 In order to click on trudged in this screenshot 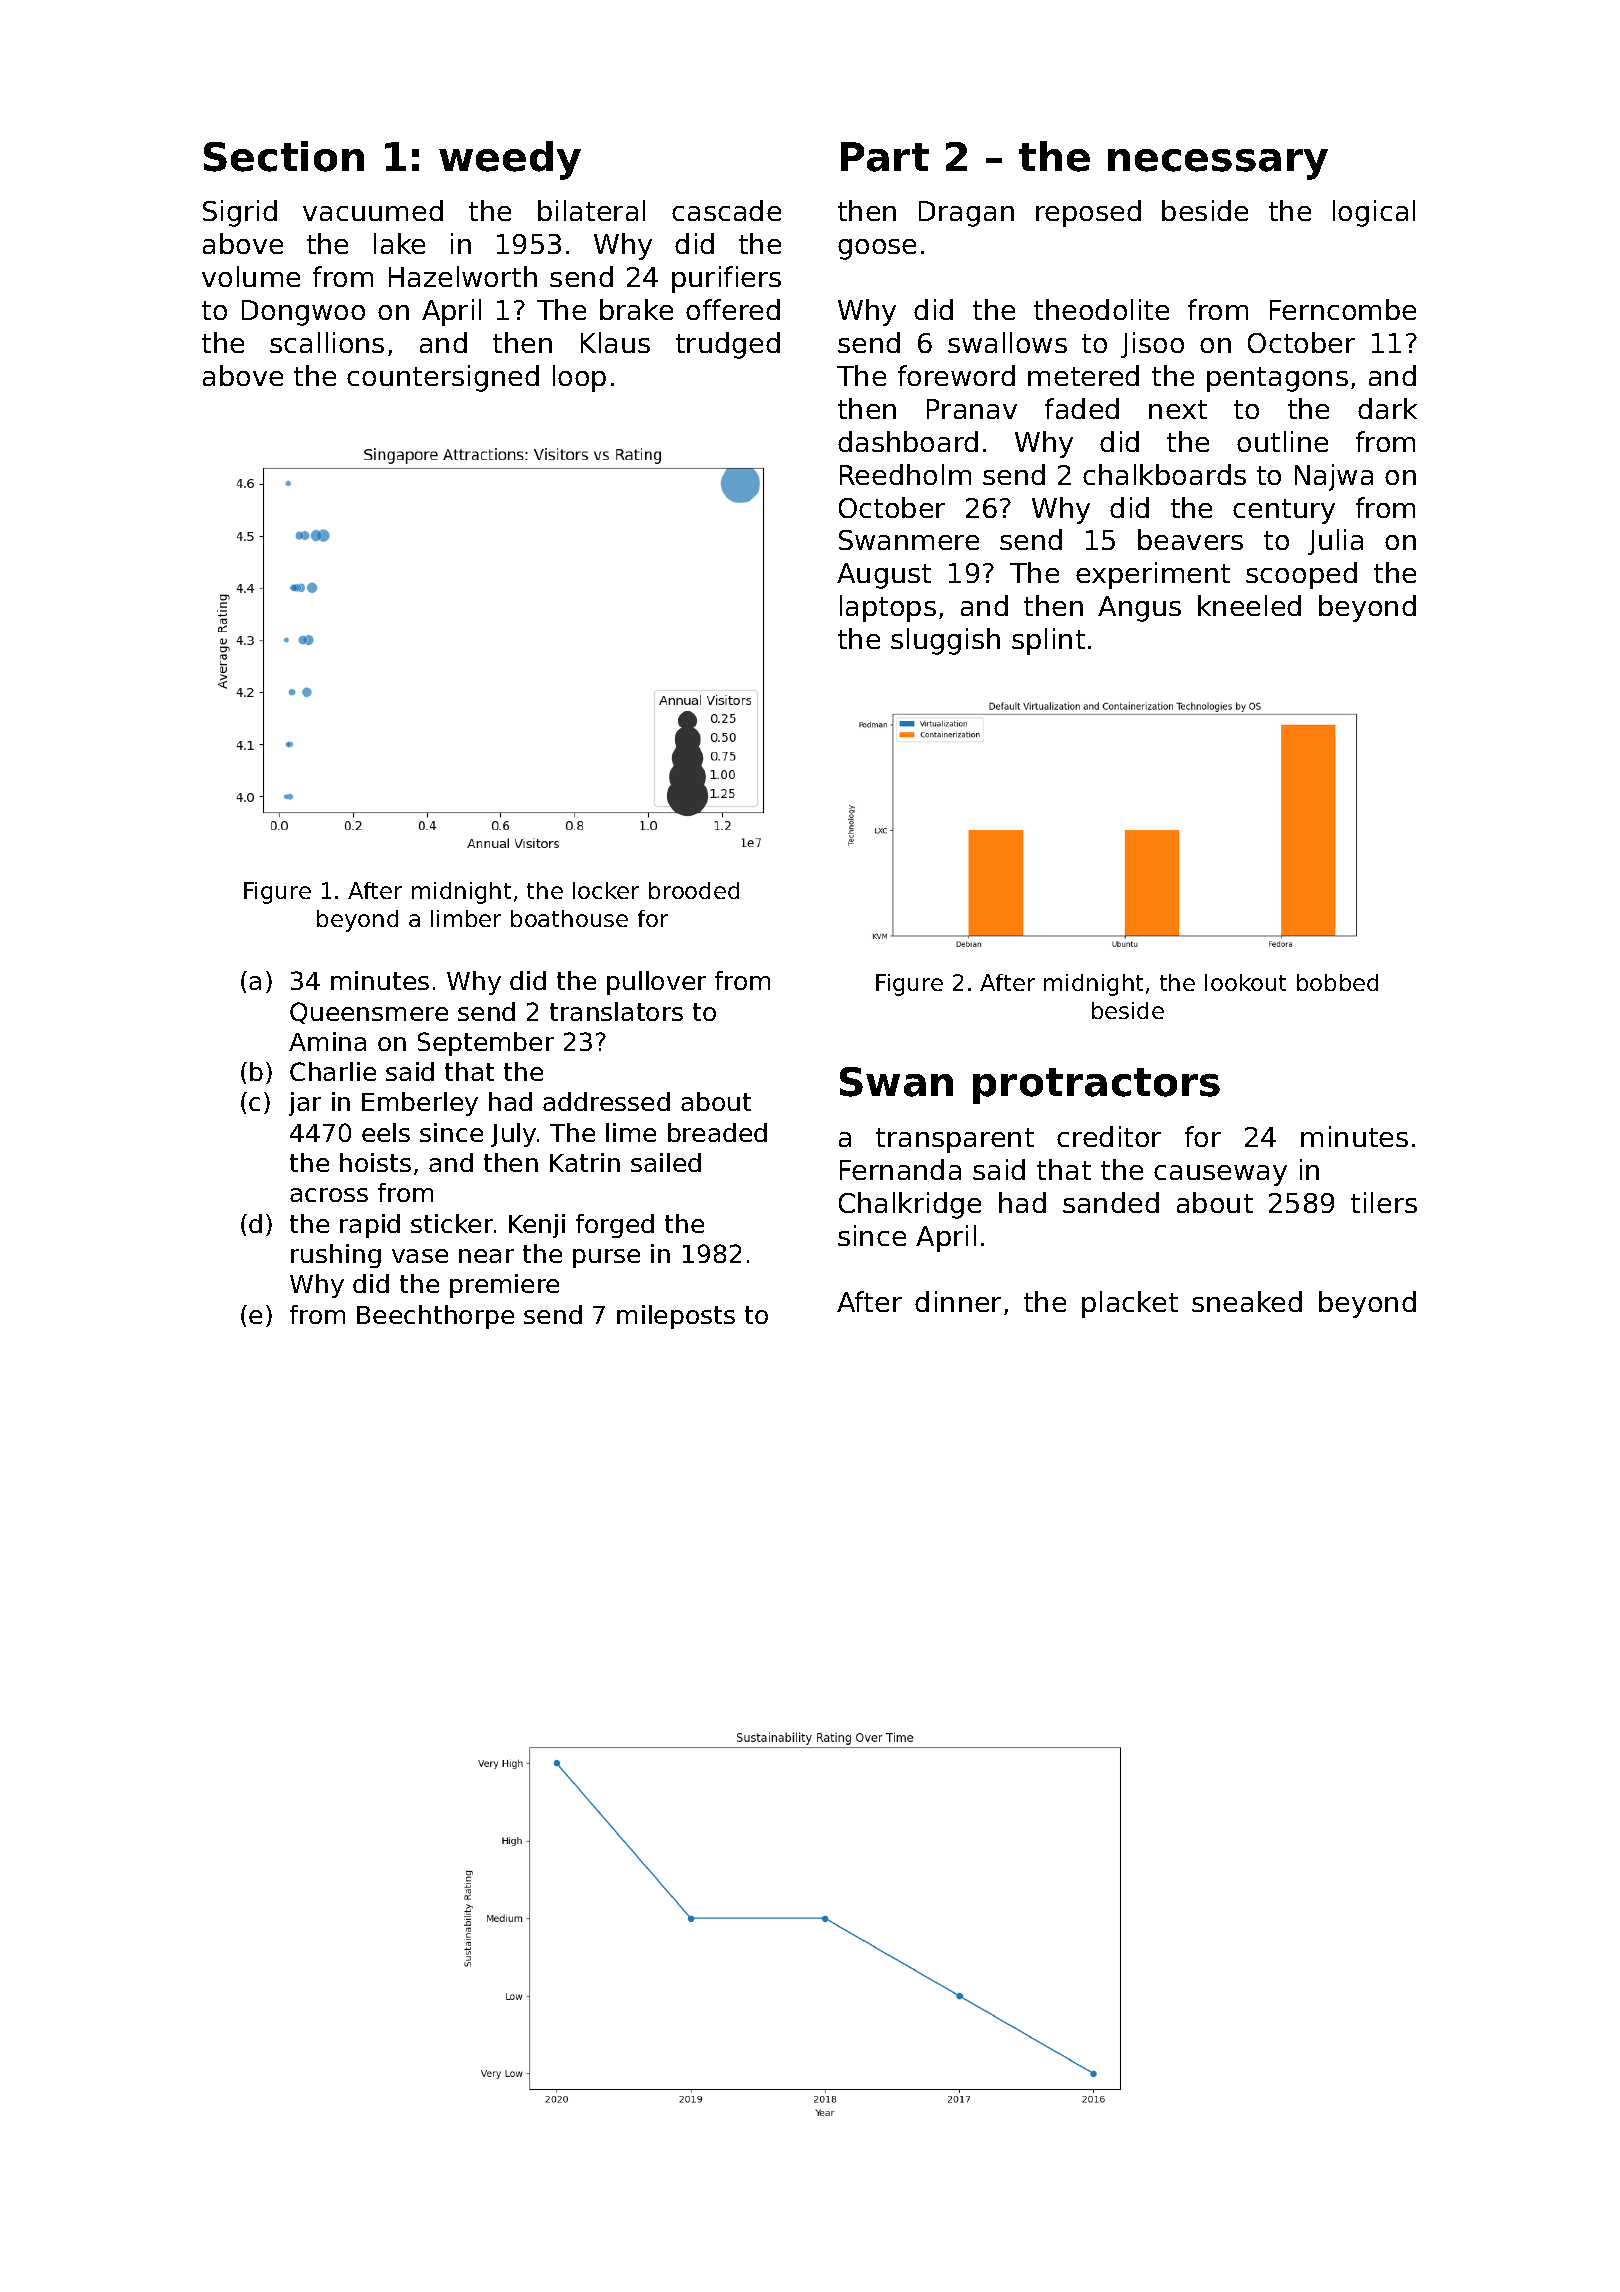, I will do `click(728, 345)`.
